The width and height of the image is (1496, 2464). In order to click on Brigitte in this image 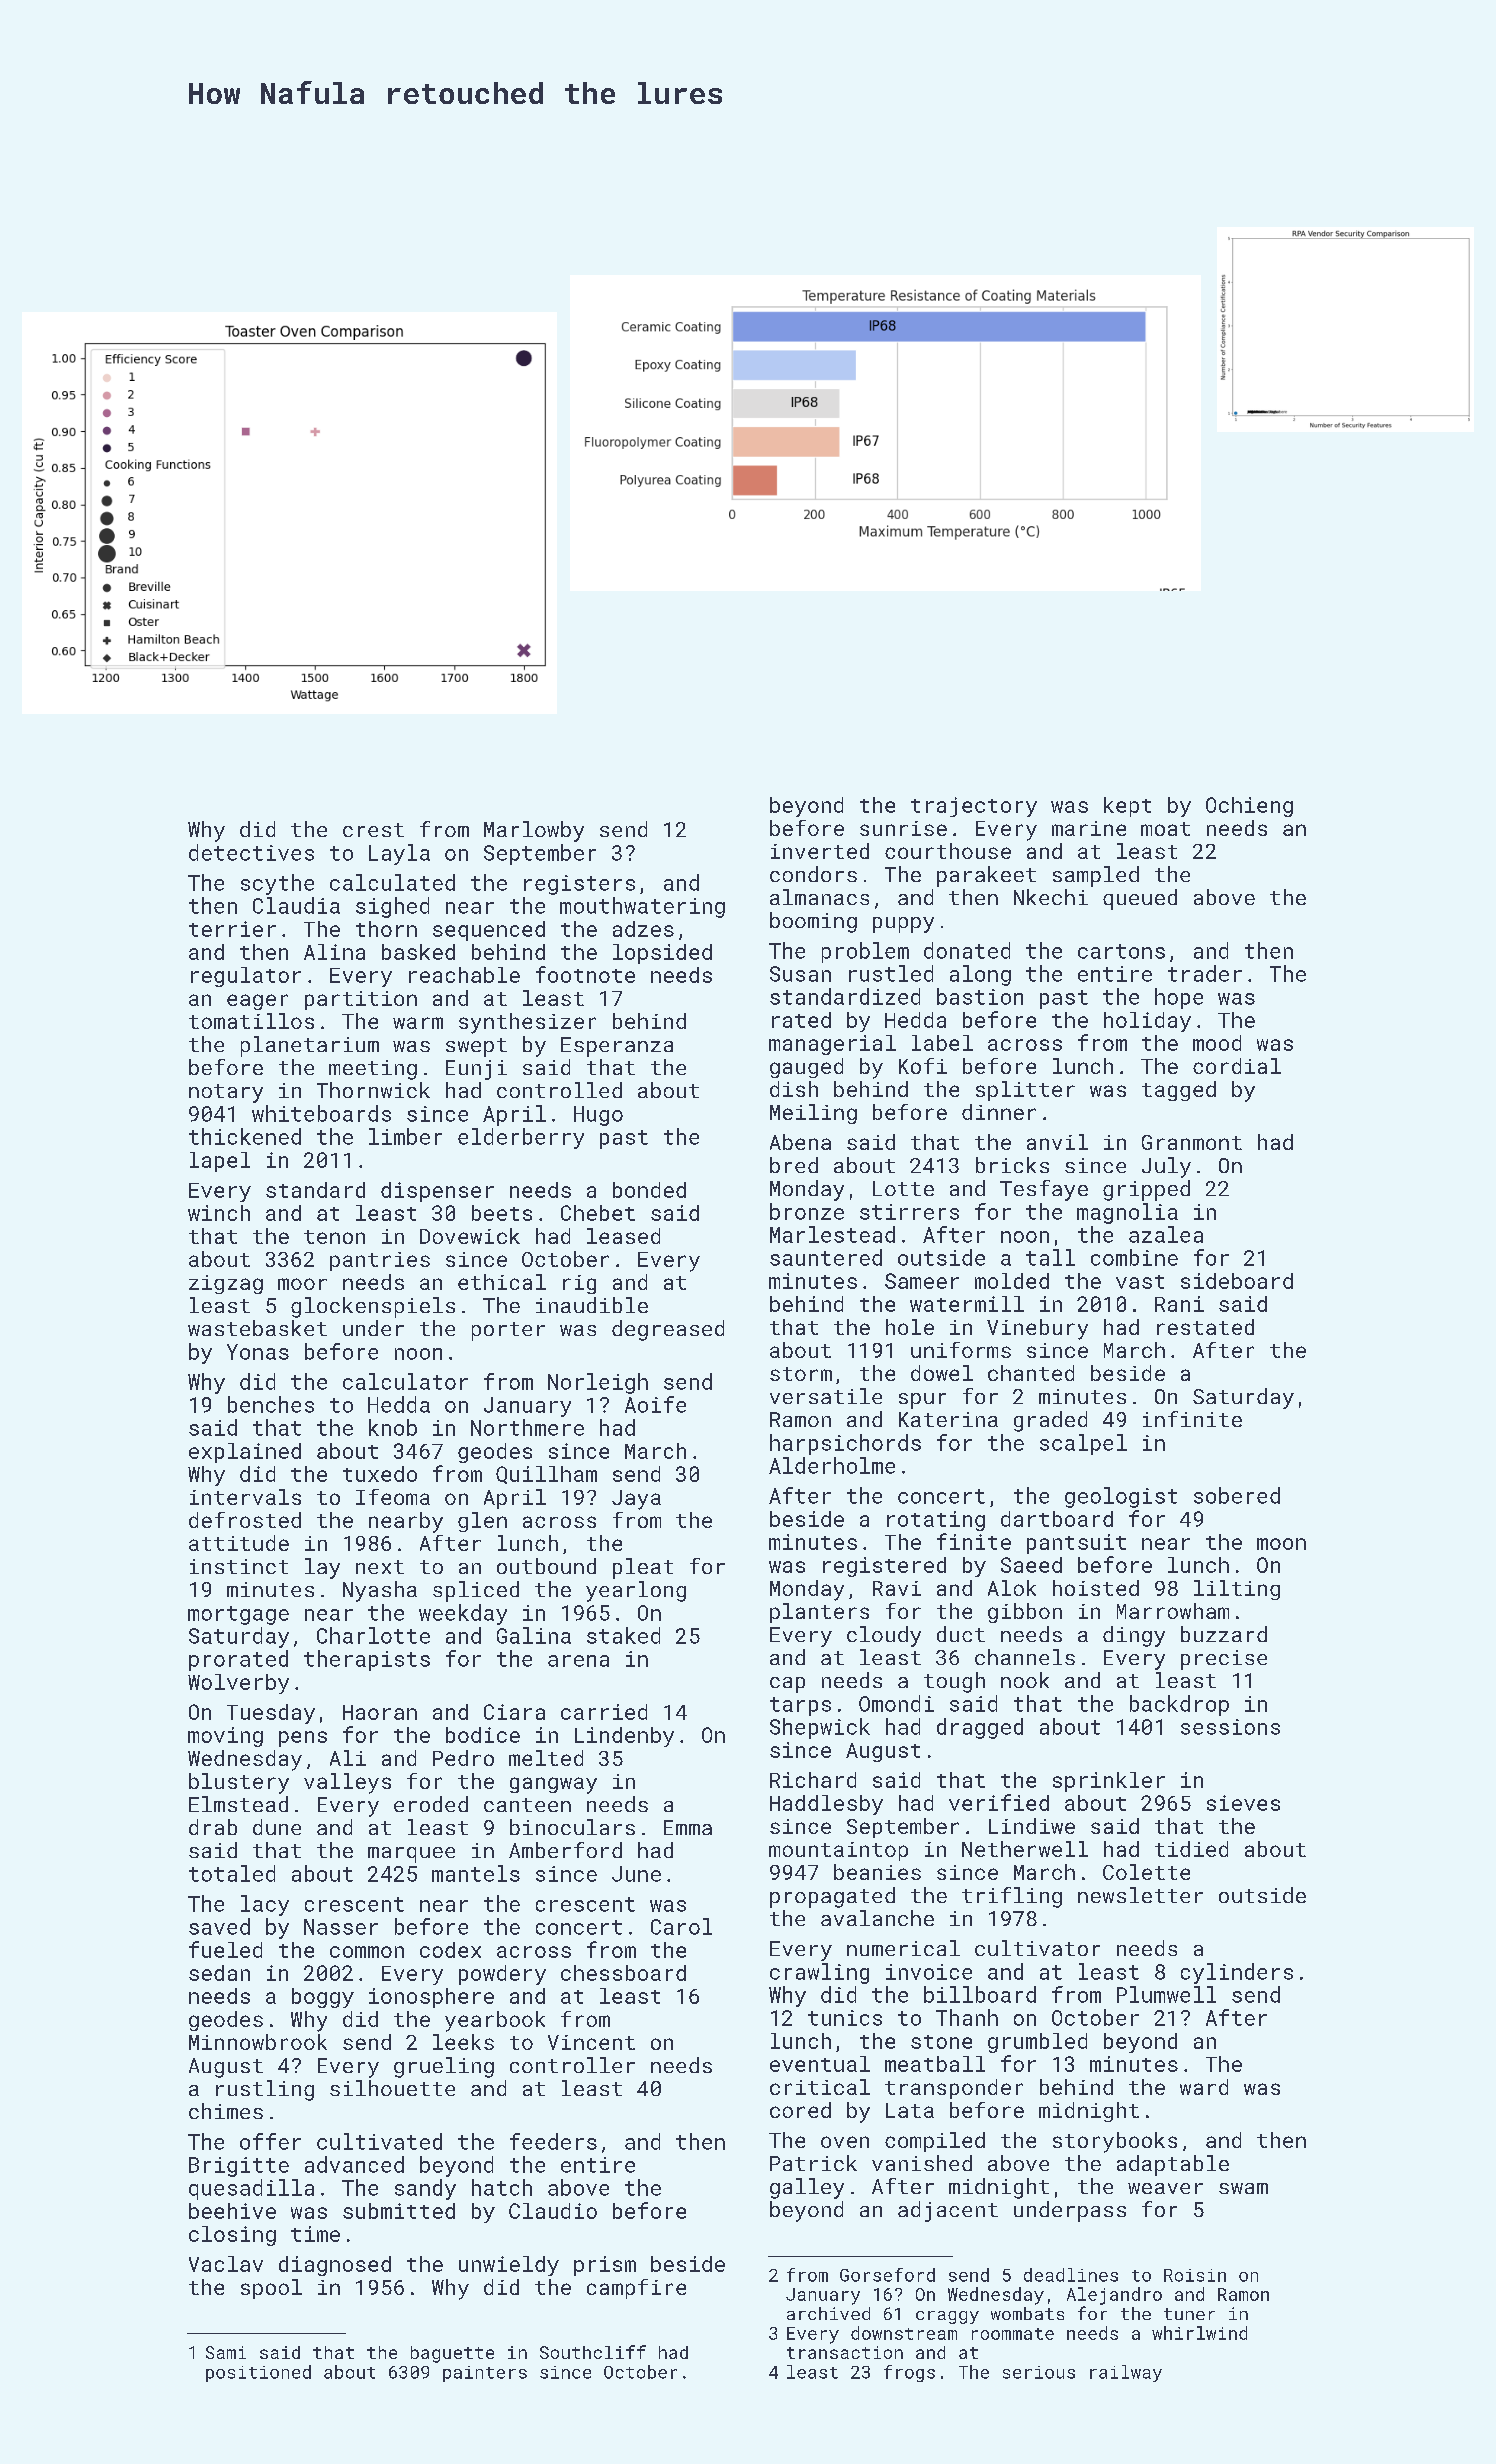, I will do `click(239, 2167)`.
